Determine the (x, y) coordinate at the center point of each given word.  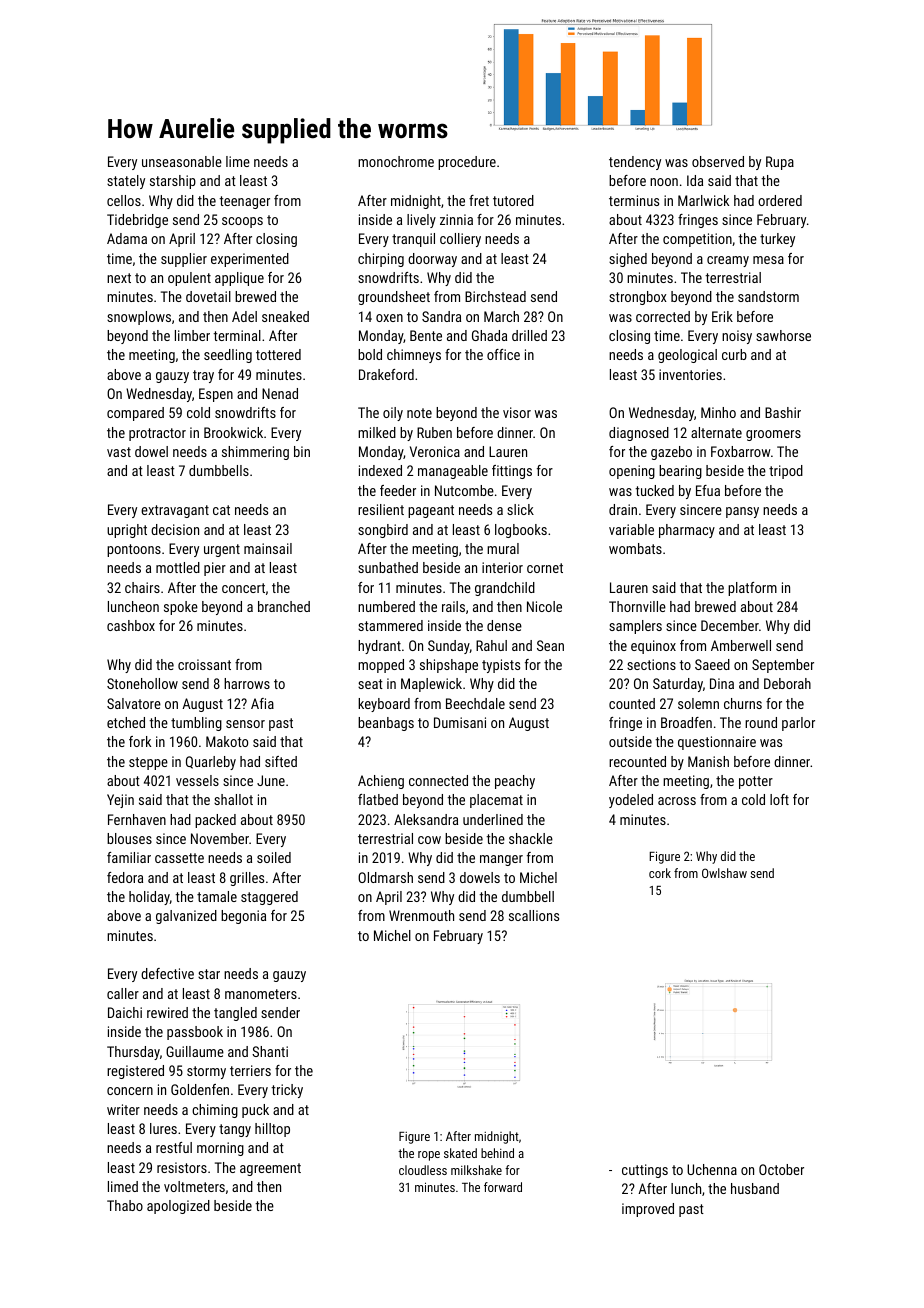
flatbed (378, 799)
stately (126, 182)
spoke (181, 608)
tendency (635, 163)
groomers (773, 435)
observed (718, 161)
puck (255, 1111)
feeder (398, 490)
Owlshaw (724, 873)
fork (140, 741)
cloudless (423, 1170)
